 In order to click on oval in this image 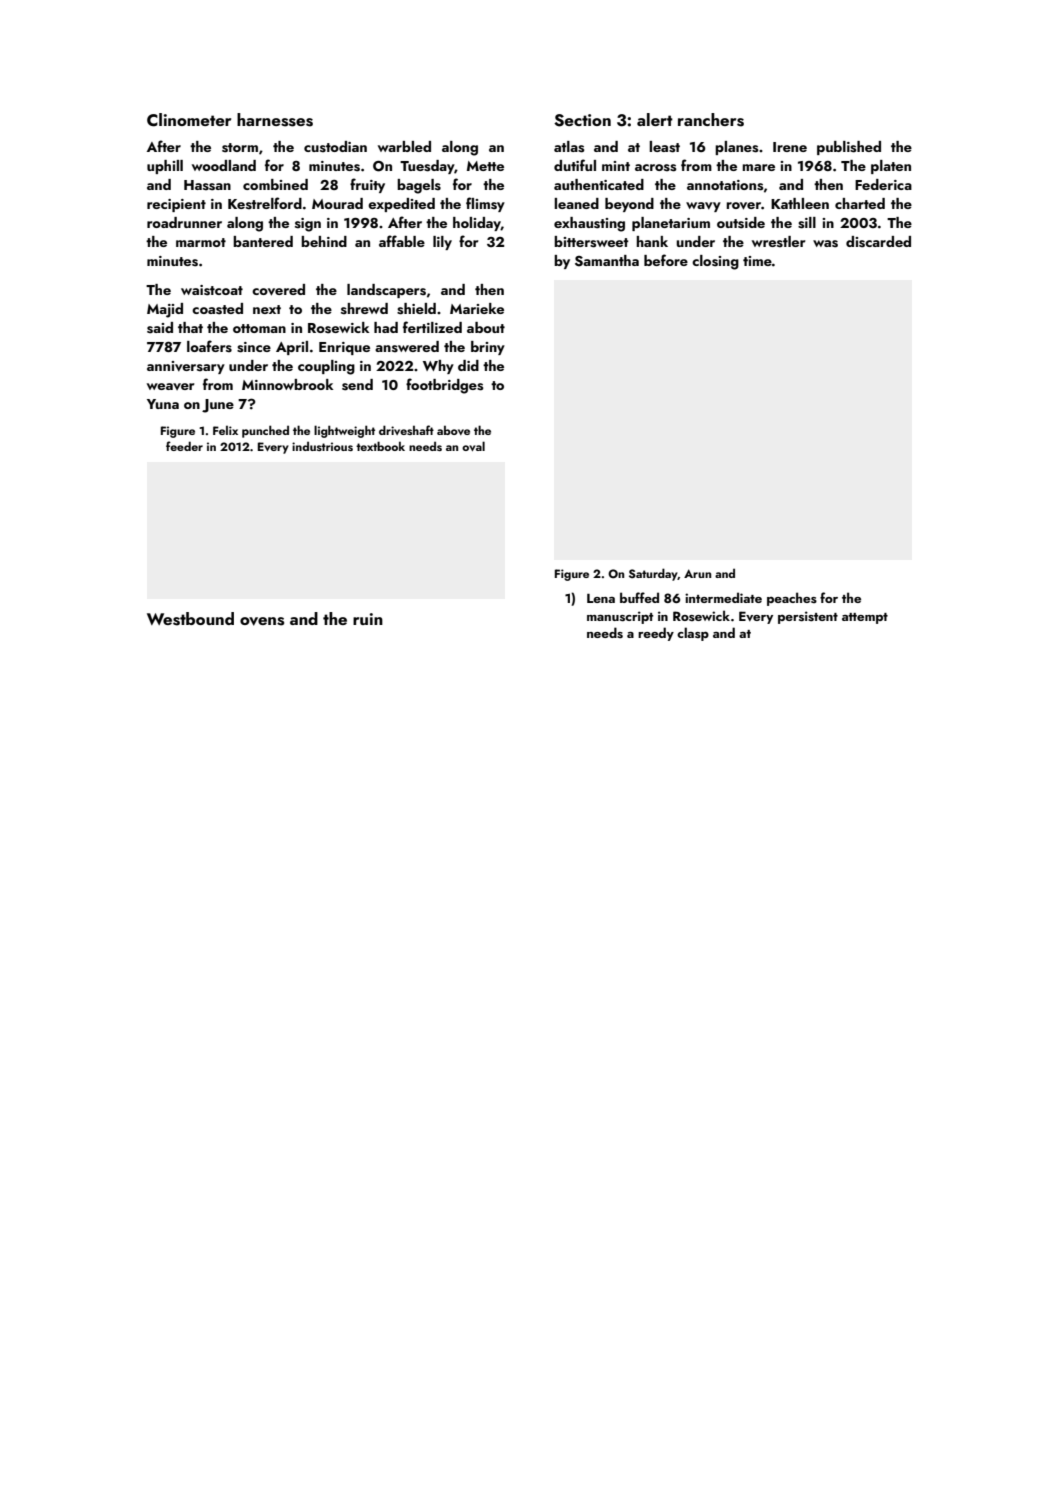, I will do `click(473, 446)`.
